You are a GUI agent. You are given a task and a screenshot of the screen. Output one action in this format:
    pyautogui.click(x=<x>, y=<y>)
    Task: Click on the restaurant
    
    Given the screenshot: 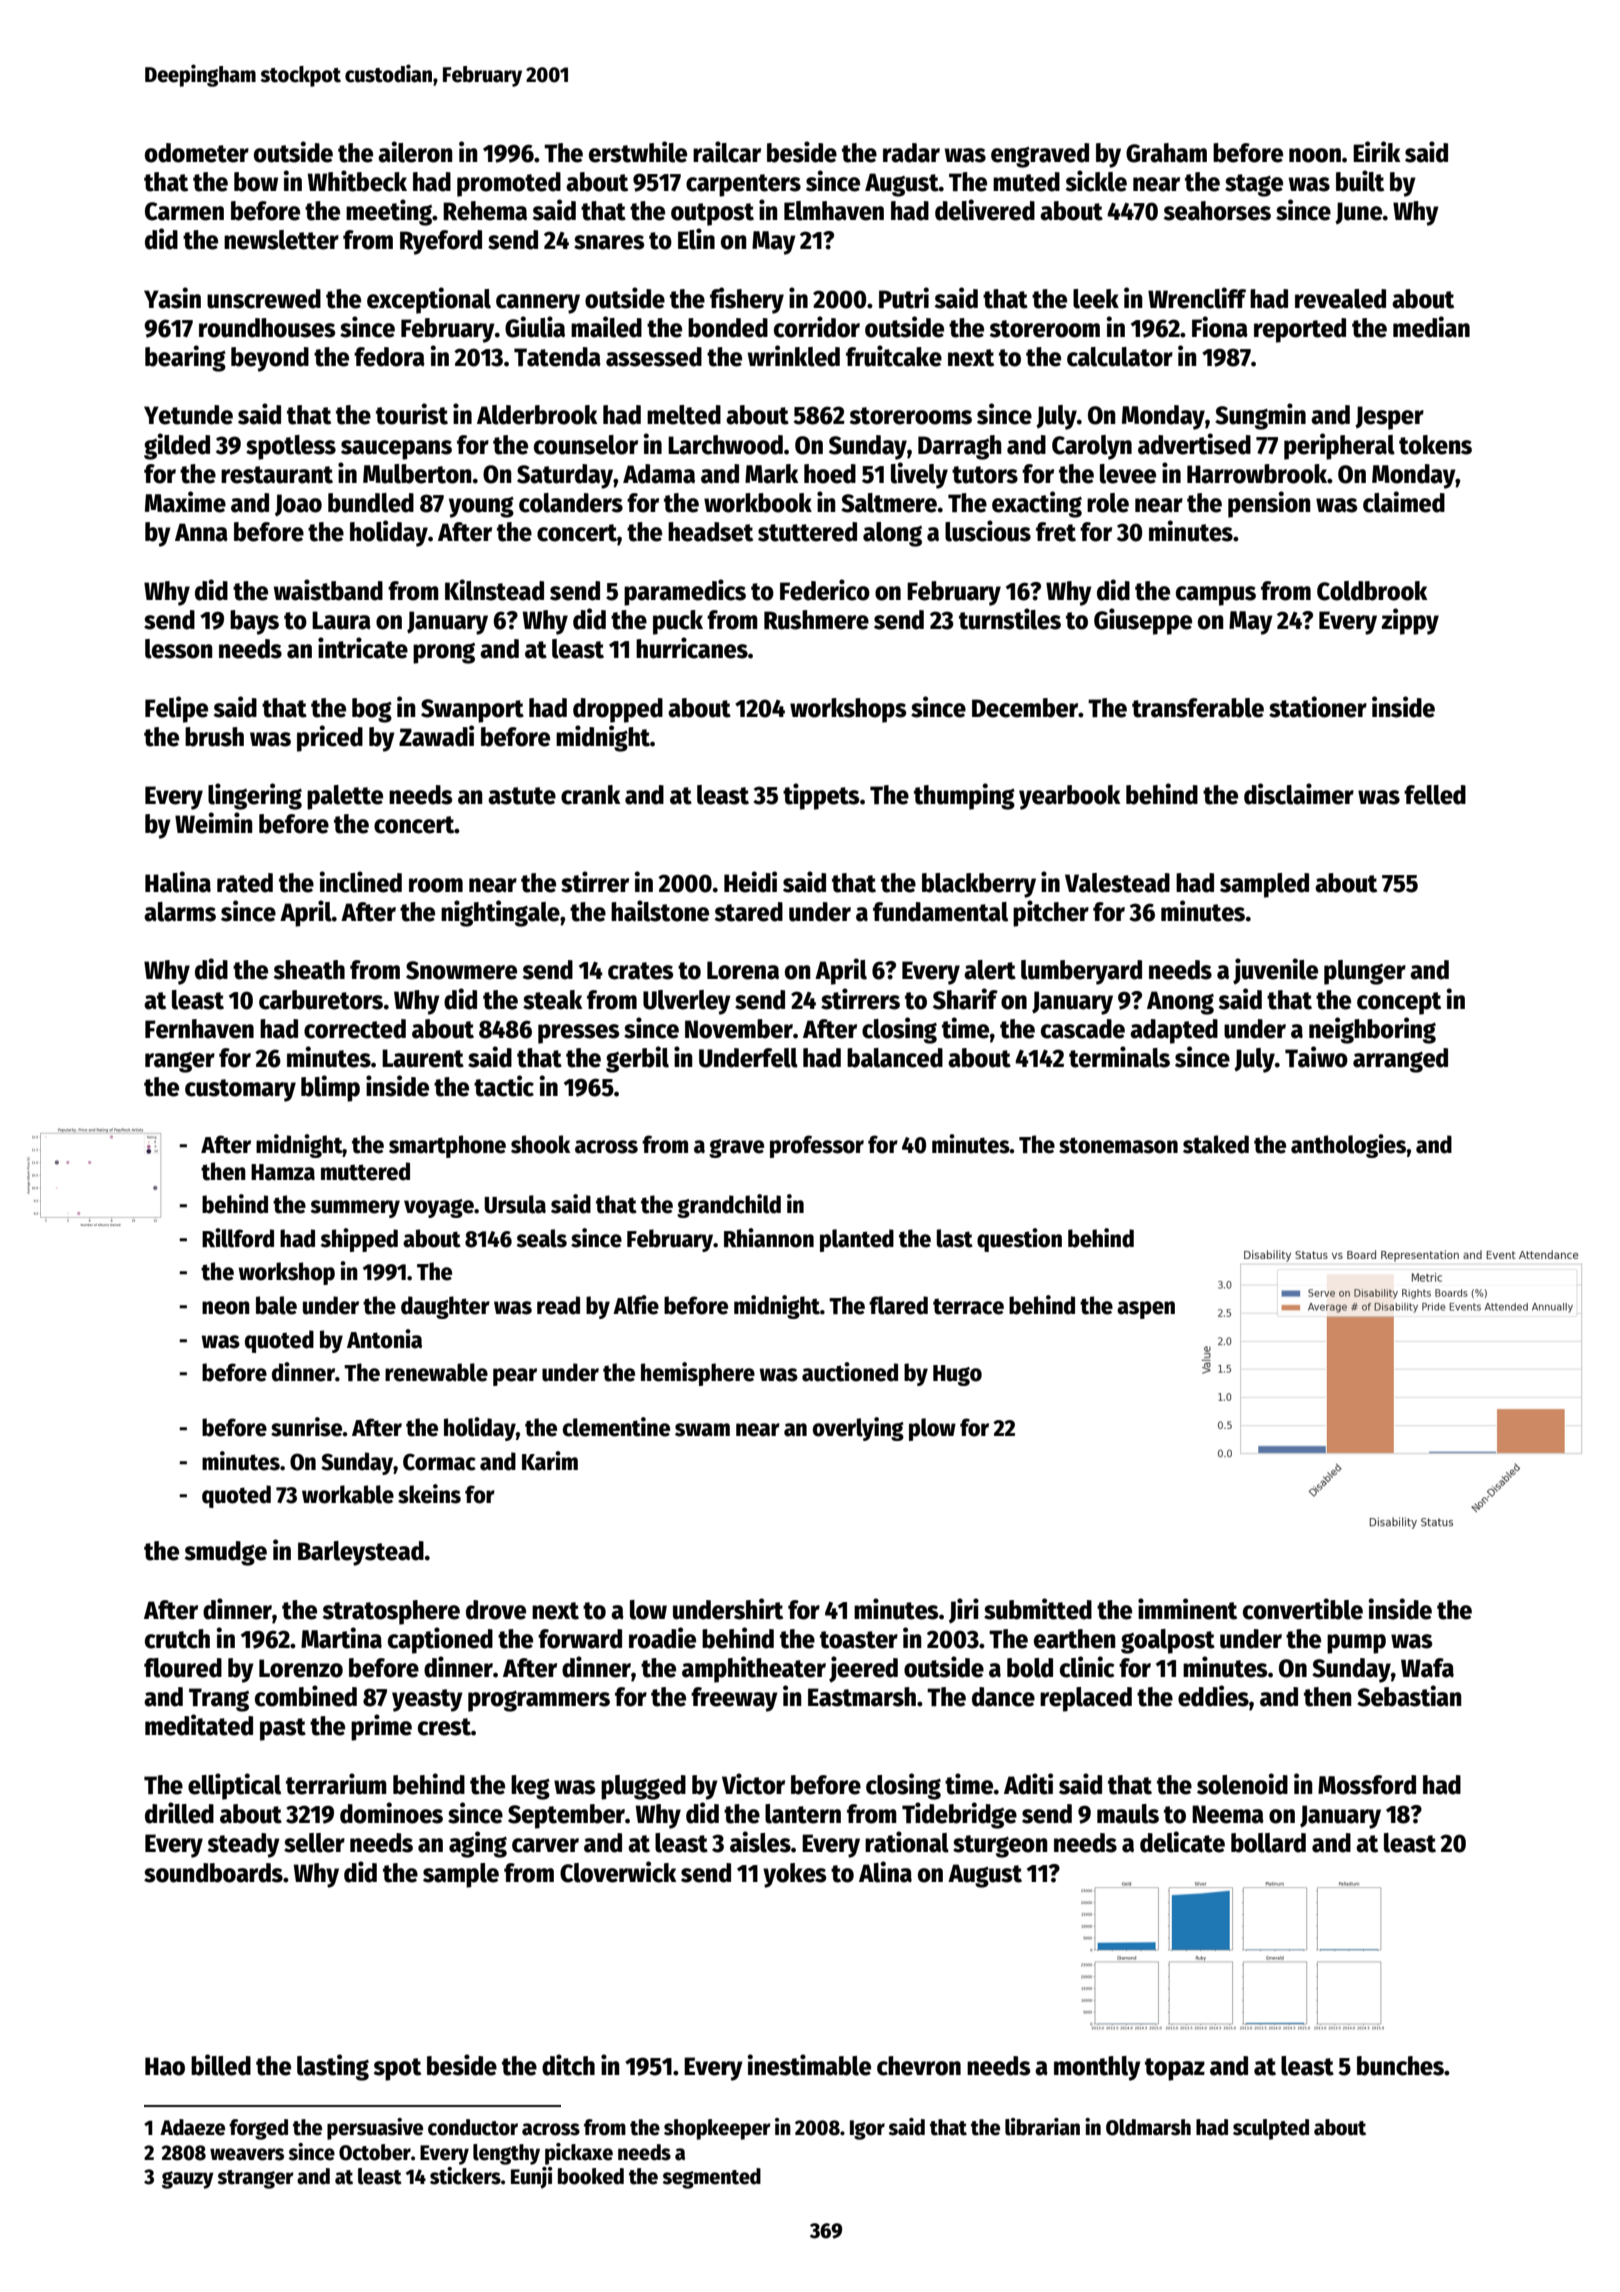 What is the action you would take?
    pyautogui.click(x=277, y=475)
